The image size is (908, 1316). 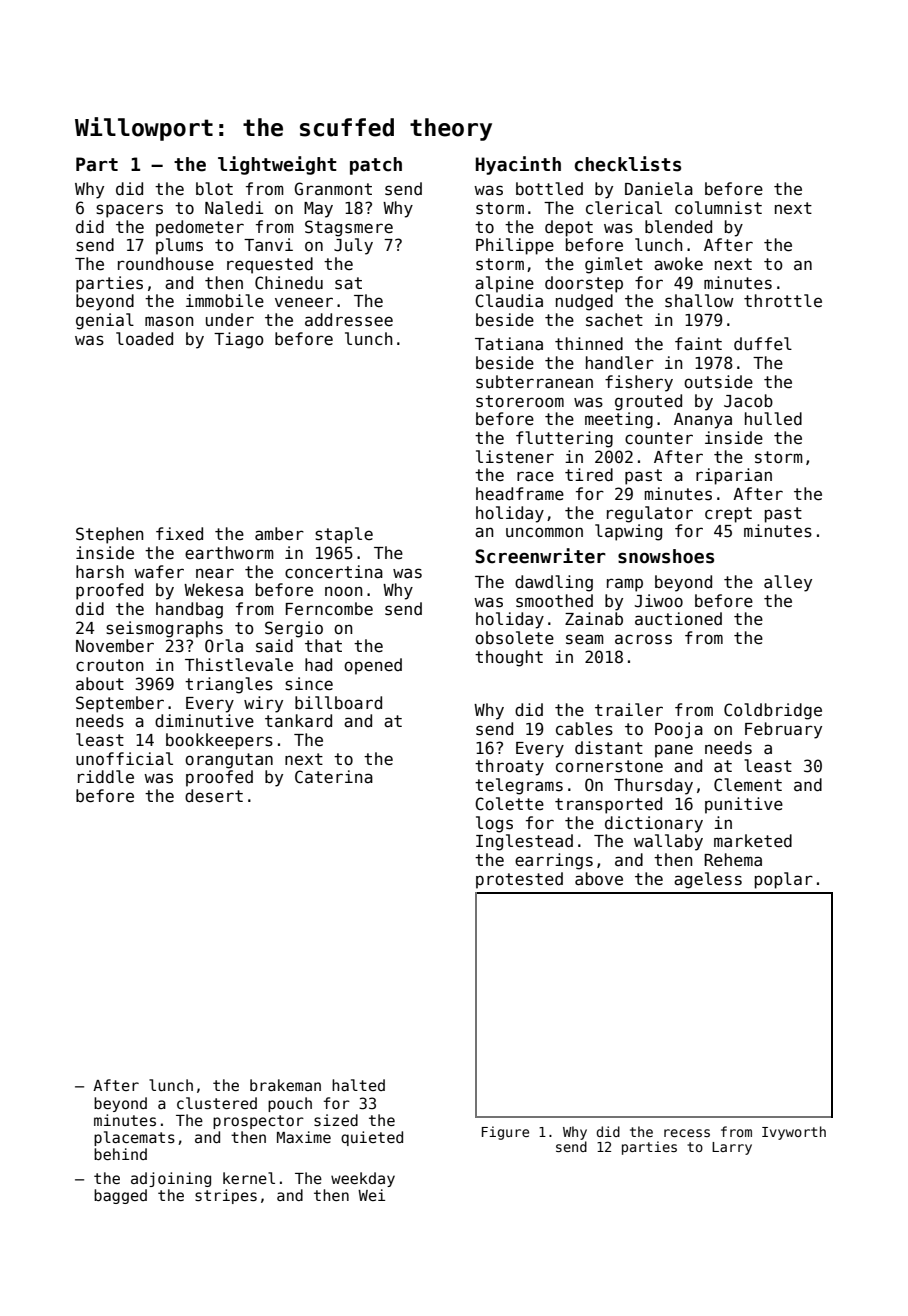 I want to click on earrings, so click(x=554, y=861).
